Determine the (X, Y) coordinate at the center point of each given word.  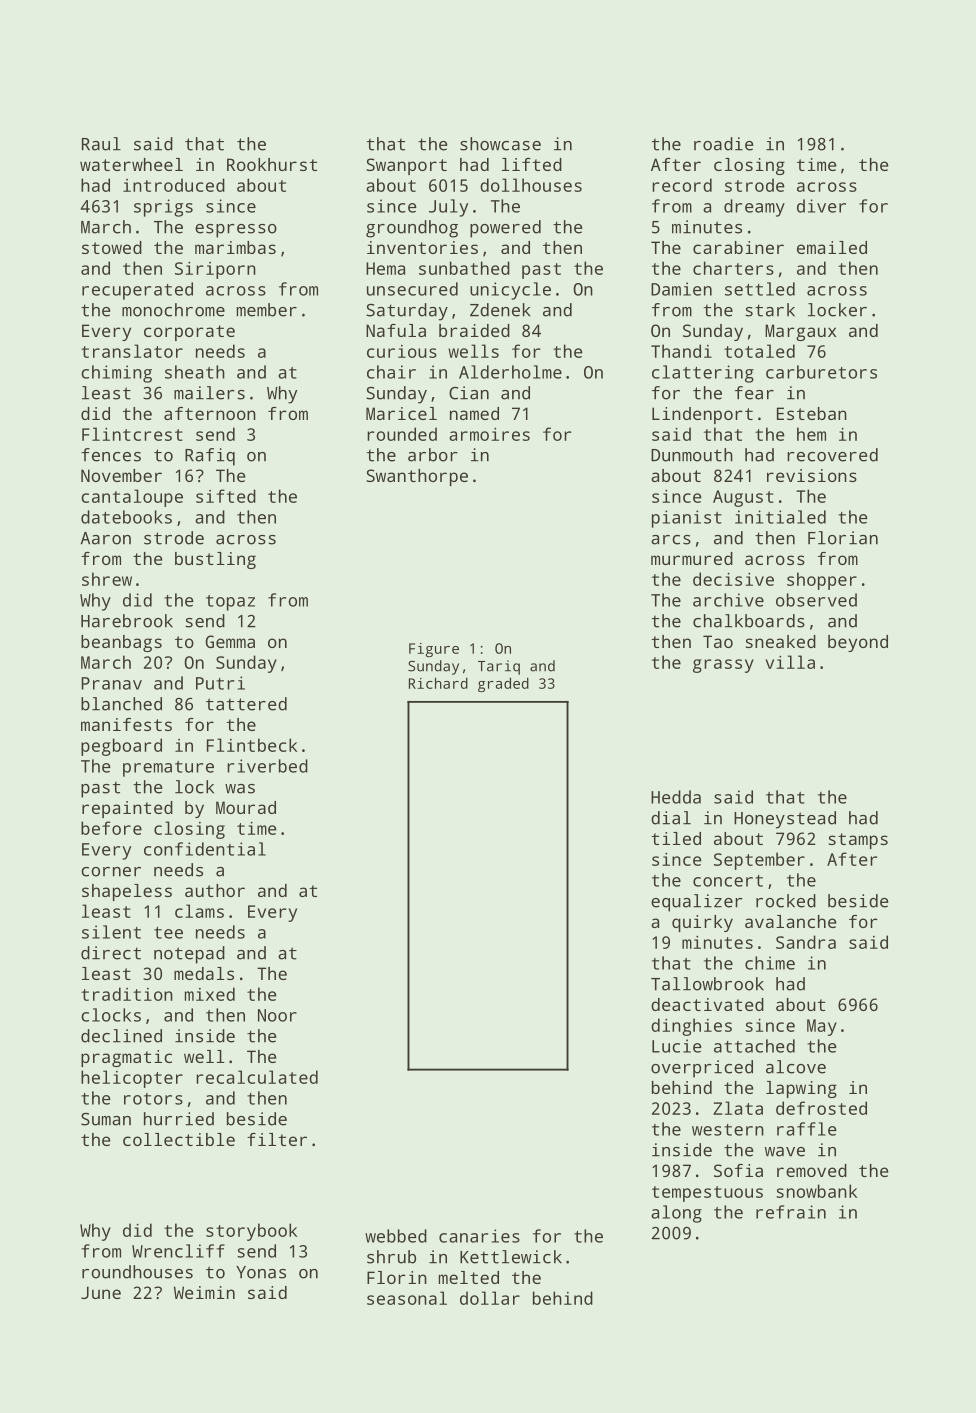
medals (204, 973)
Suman (106, 1119)
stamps (858, 841)
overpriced (702, 1069)
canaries (479, 1236)
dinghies (691, 1027)
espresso (236, 231)
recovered (832, 455)
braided (474, 330)
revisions (812, 475)
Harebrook (127, 621)
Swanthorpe (417, 477)
